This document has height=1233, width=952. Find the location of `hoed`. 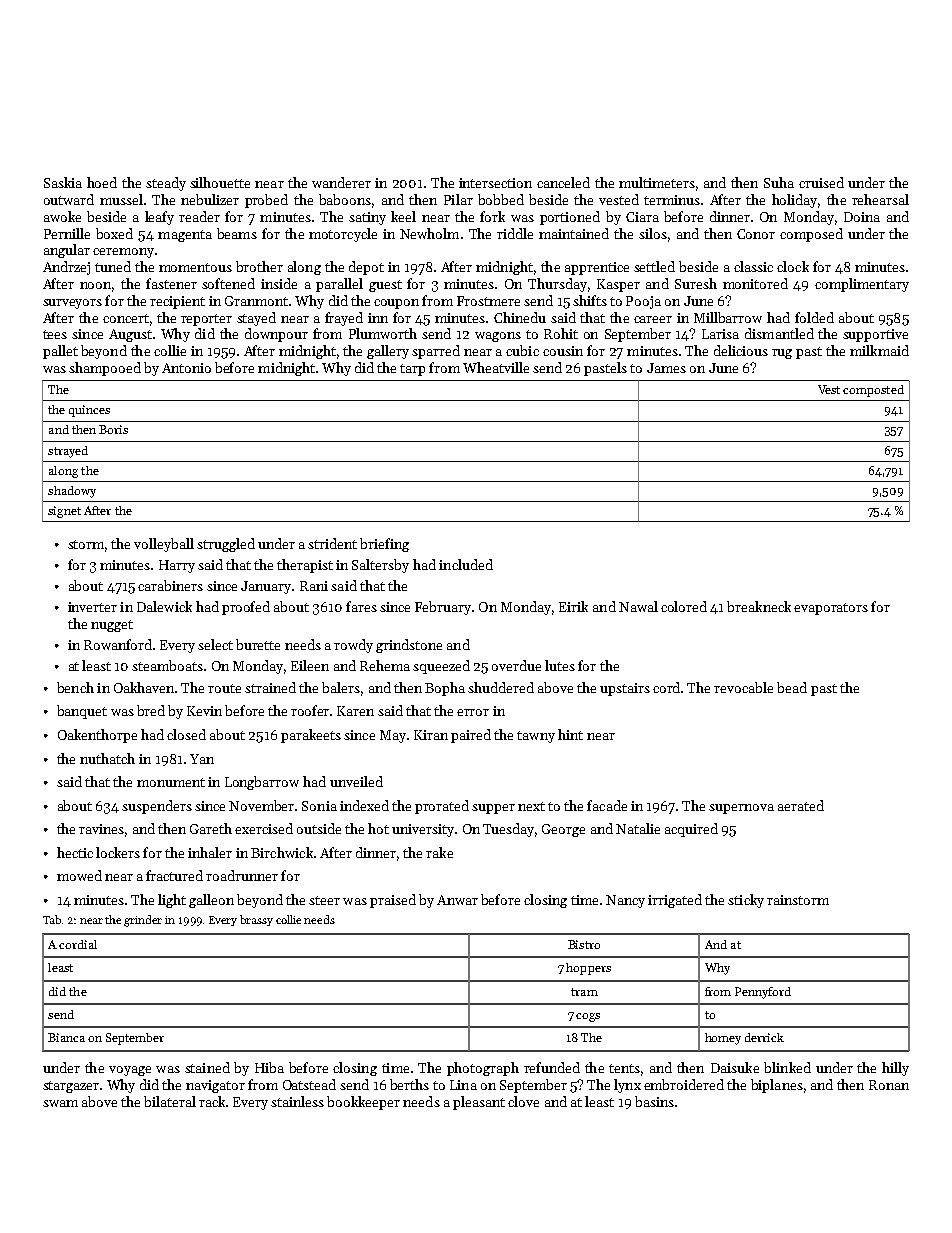

hoed is located at coordinates (102, 182).
